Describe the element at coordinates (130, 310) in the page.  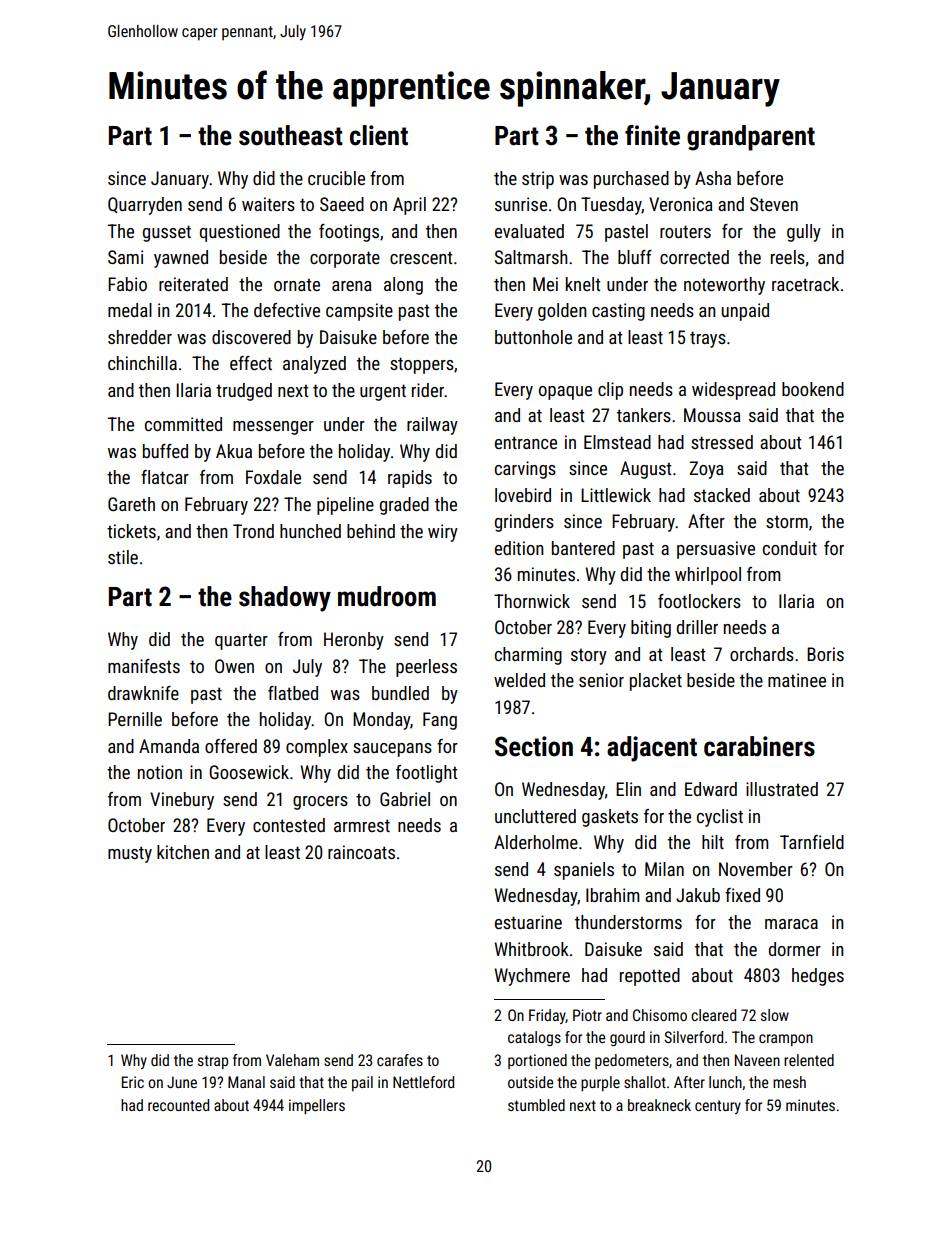
I see `medal` at that location.
